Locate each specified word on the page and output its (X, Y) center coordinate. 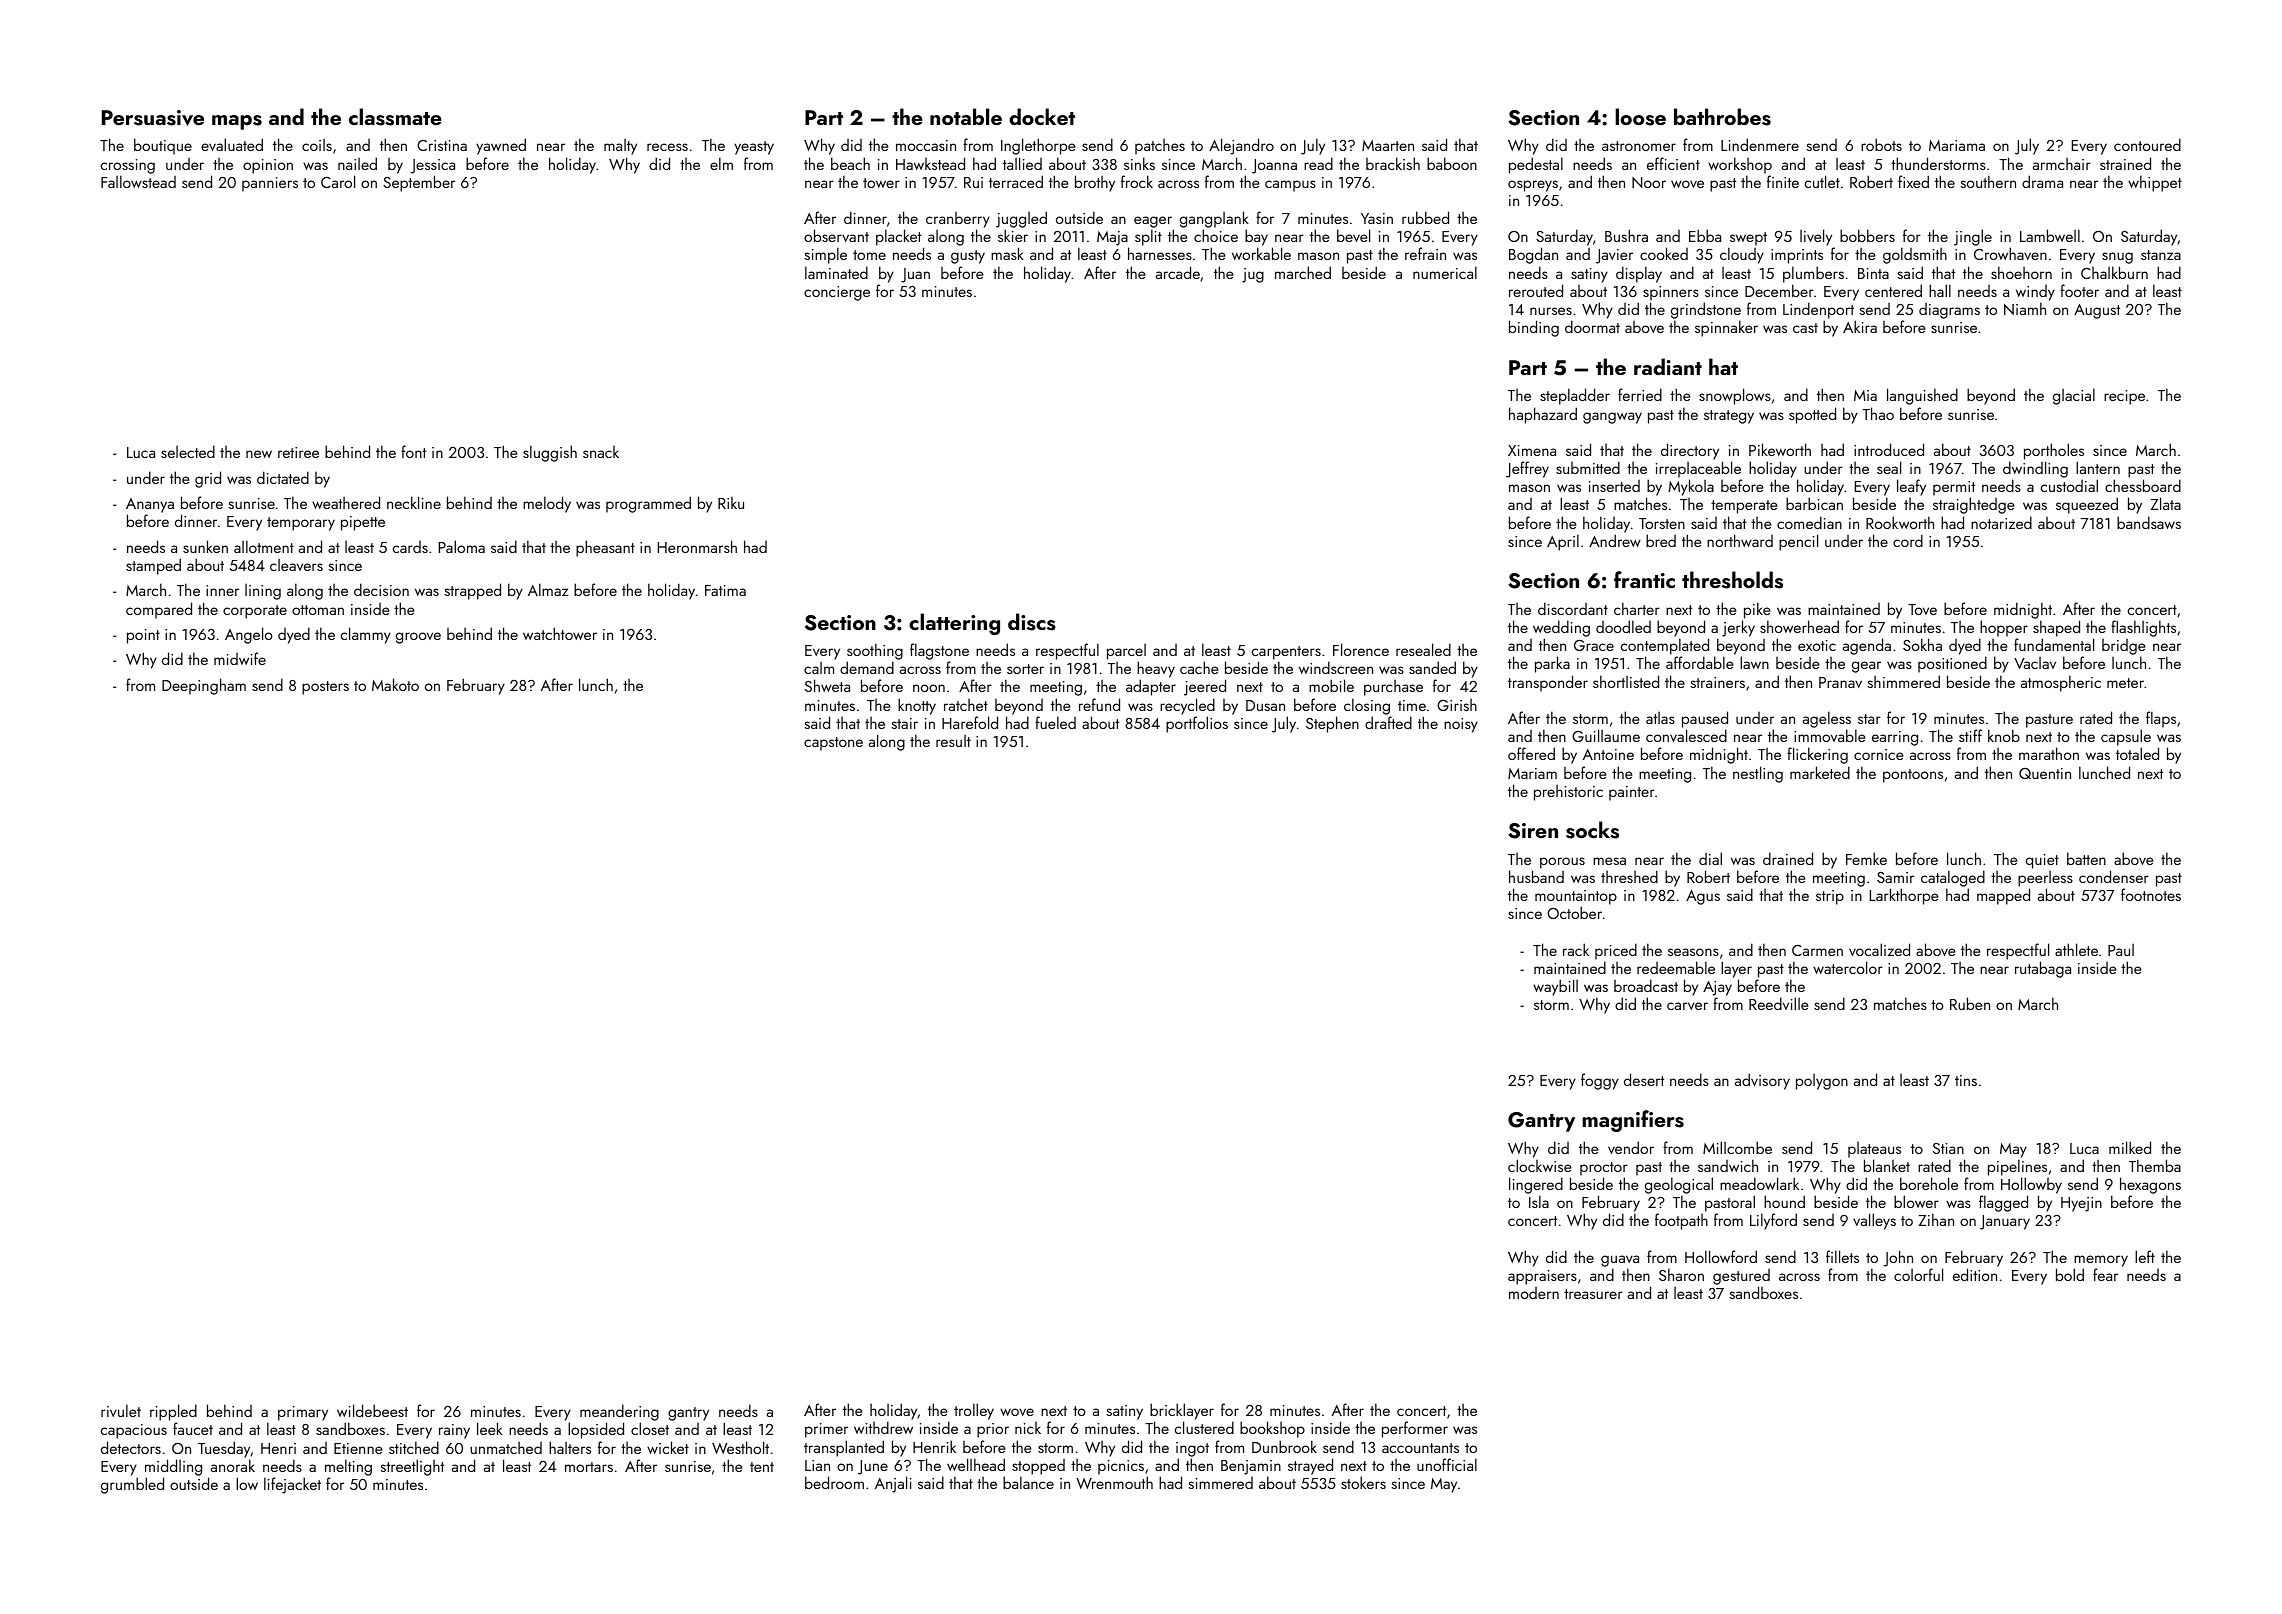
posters (325, 688)
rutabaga (2043, 969)
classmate (395, 117)
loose (1640, 117)
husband (1536, 876)
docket (1042, 116)
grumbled (132, 1485)
